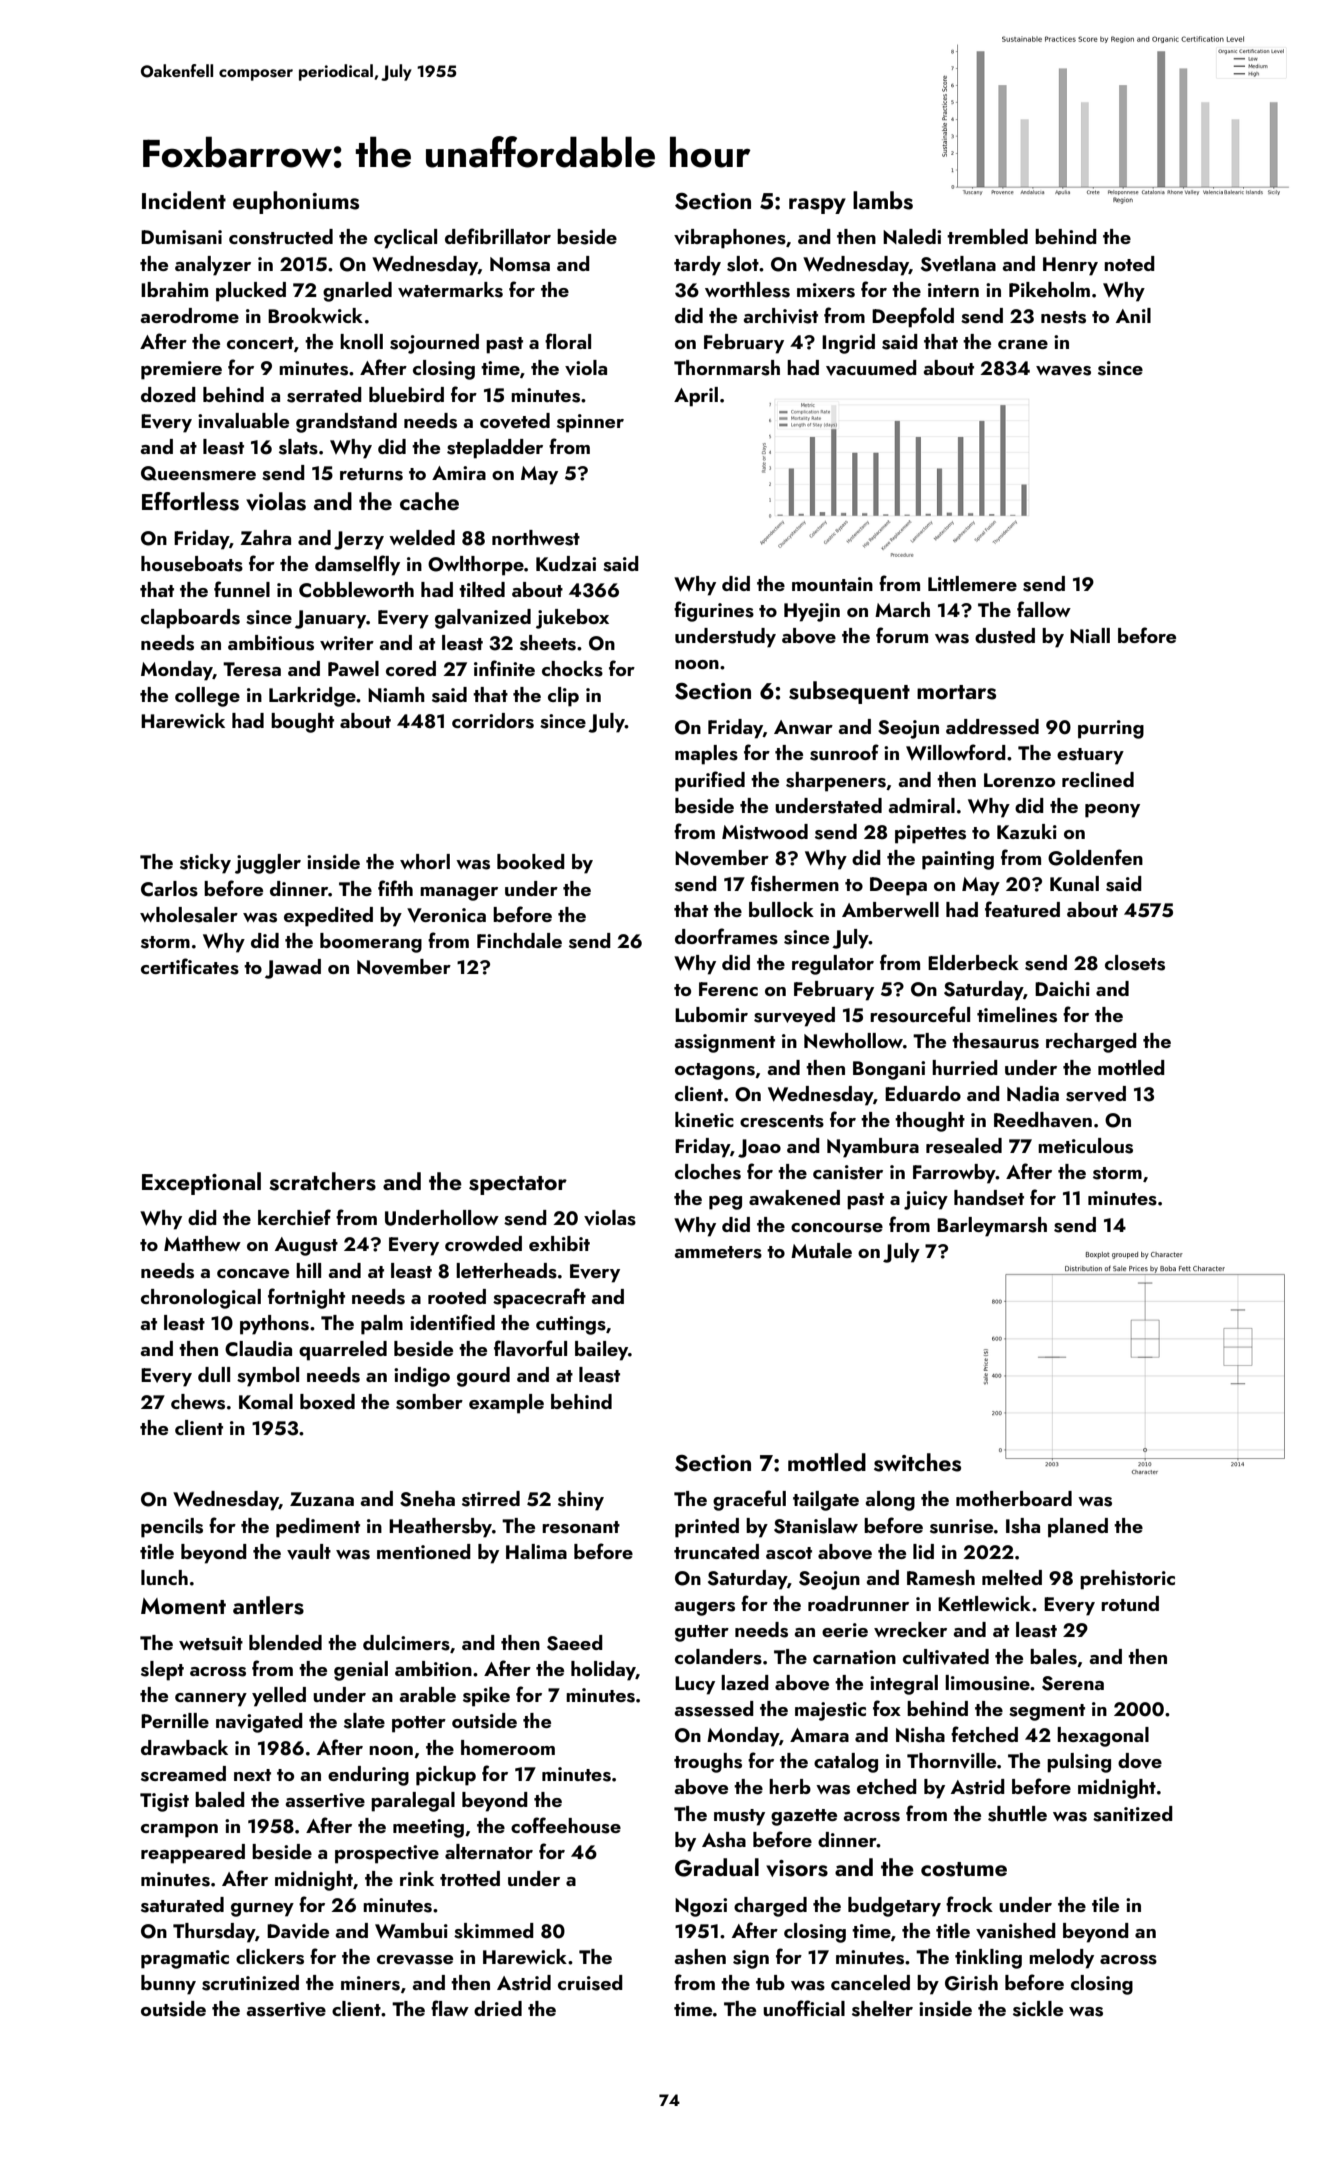  Describe the element at coordinates (427, 1694) in the page. I see `arable` at that location.
